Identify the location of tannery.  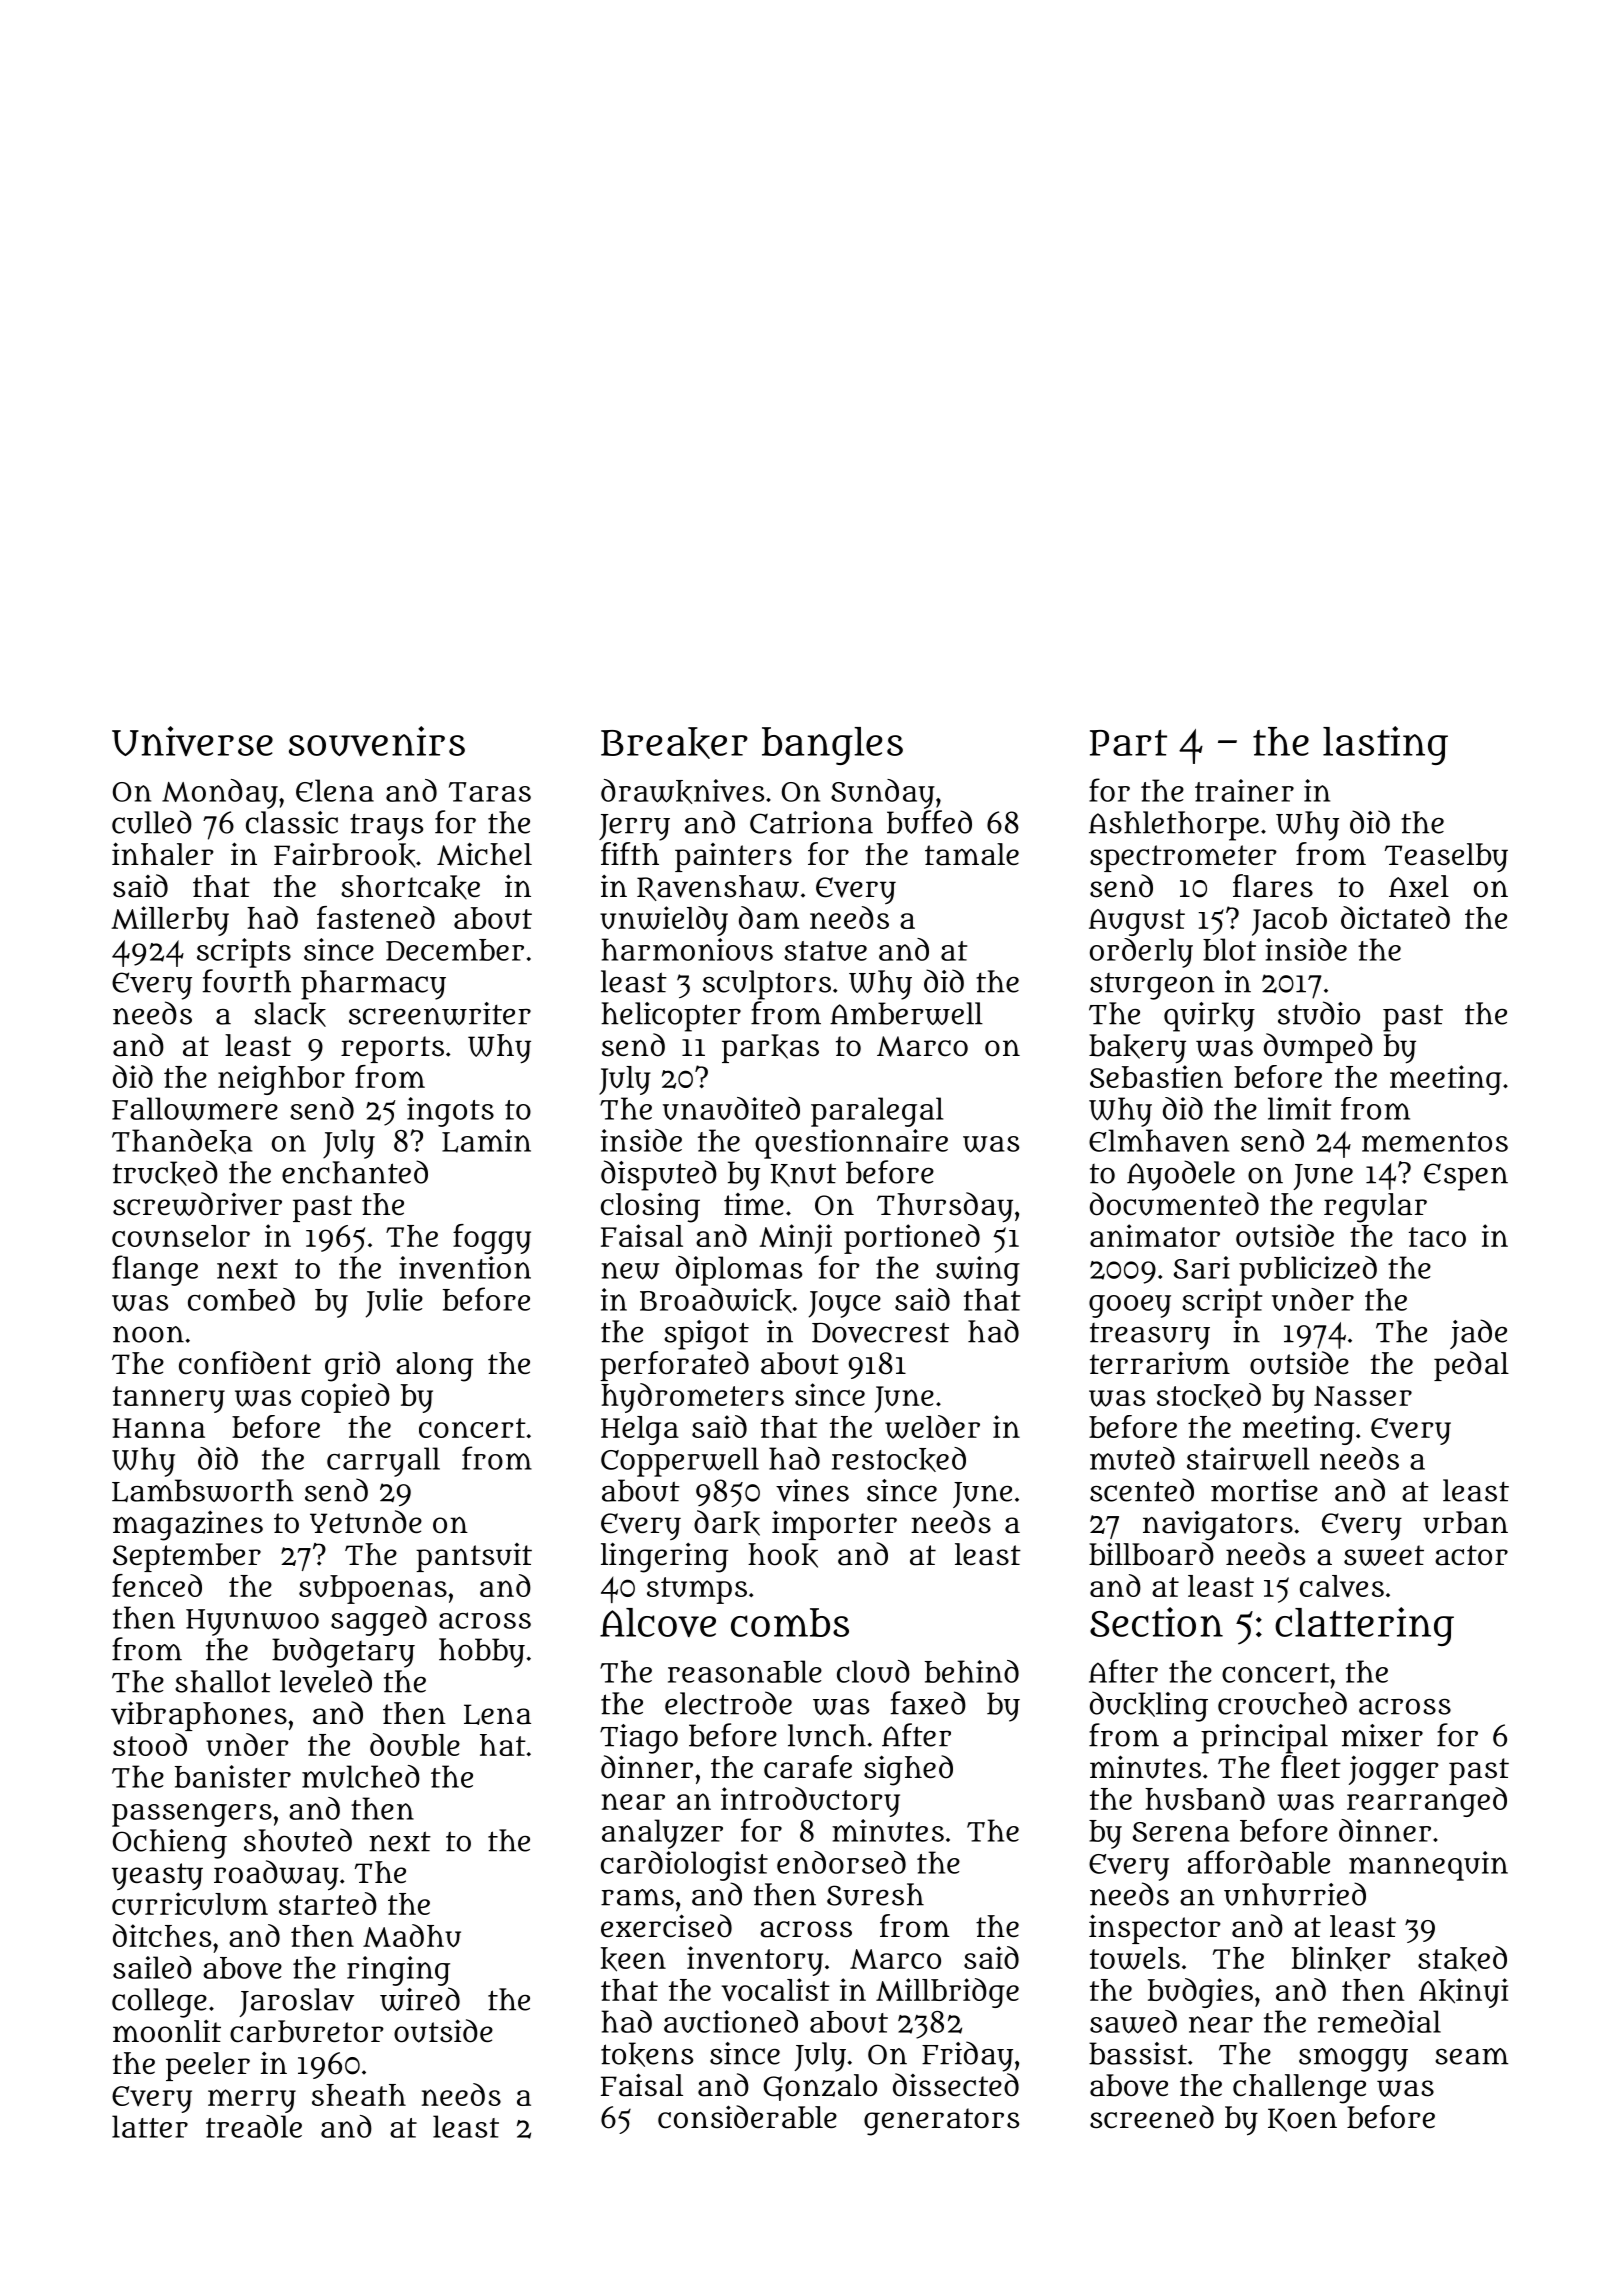
(169, 1399).
